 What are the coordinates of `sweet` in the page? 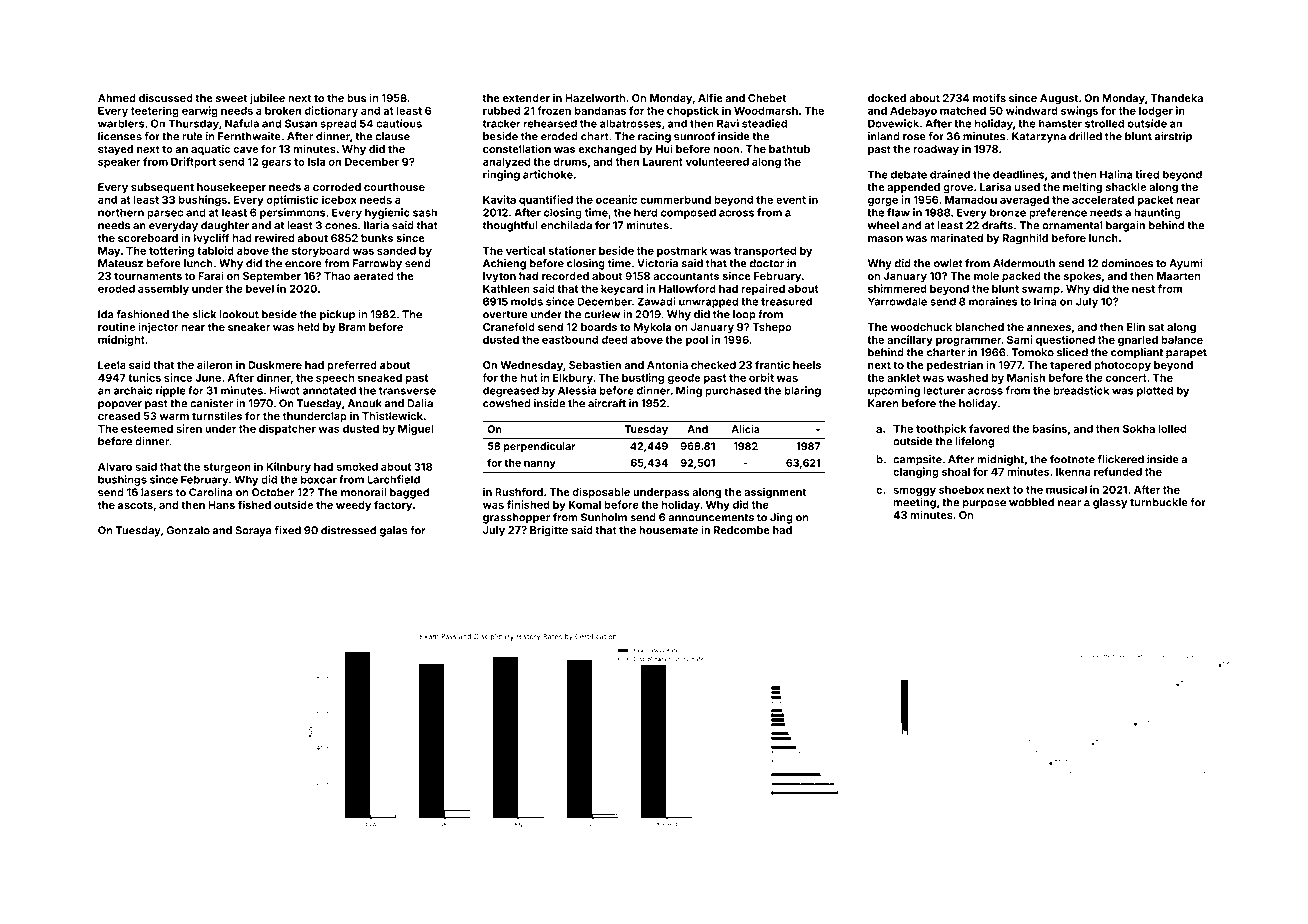 It's located at (231, 98).
